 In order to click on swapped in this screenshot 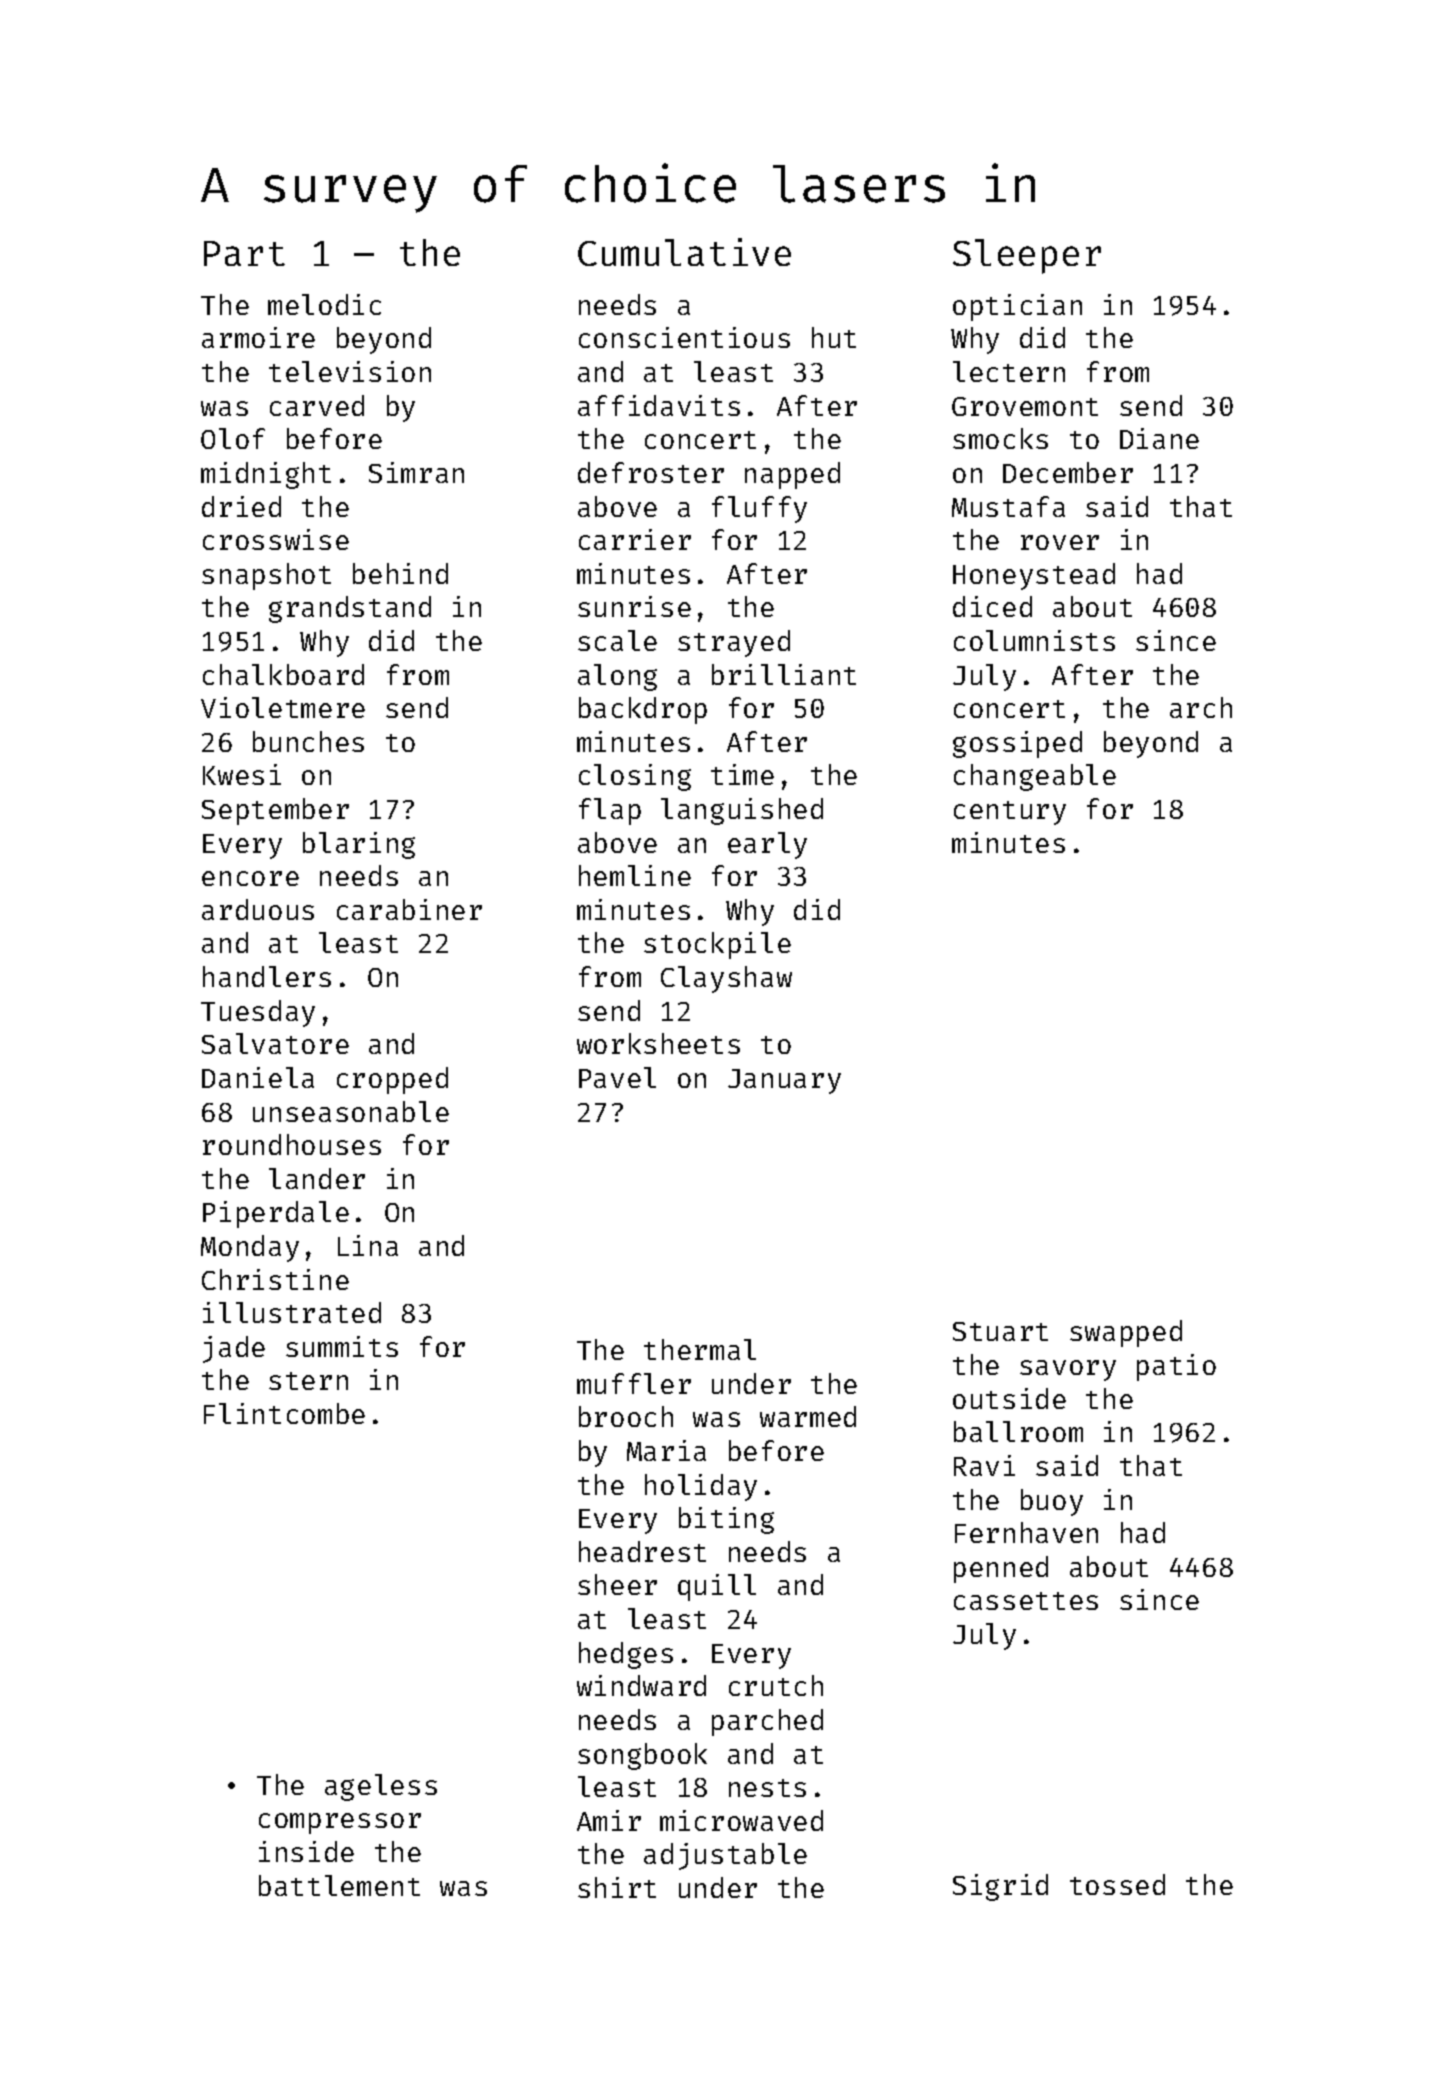, I will do `click(1126, 1333)`.
